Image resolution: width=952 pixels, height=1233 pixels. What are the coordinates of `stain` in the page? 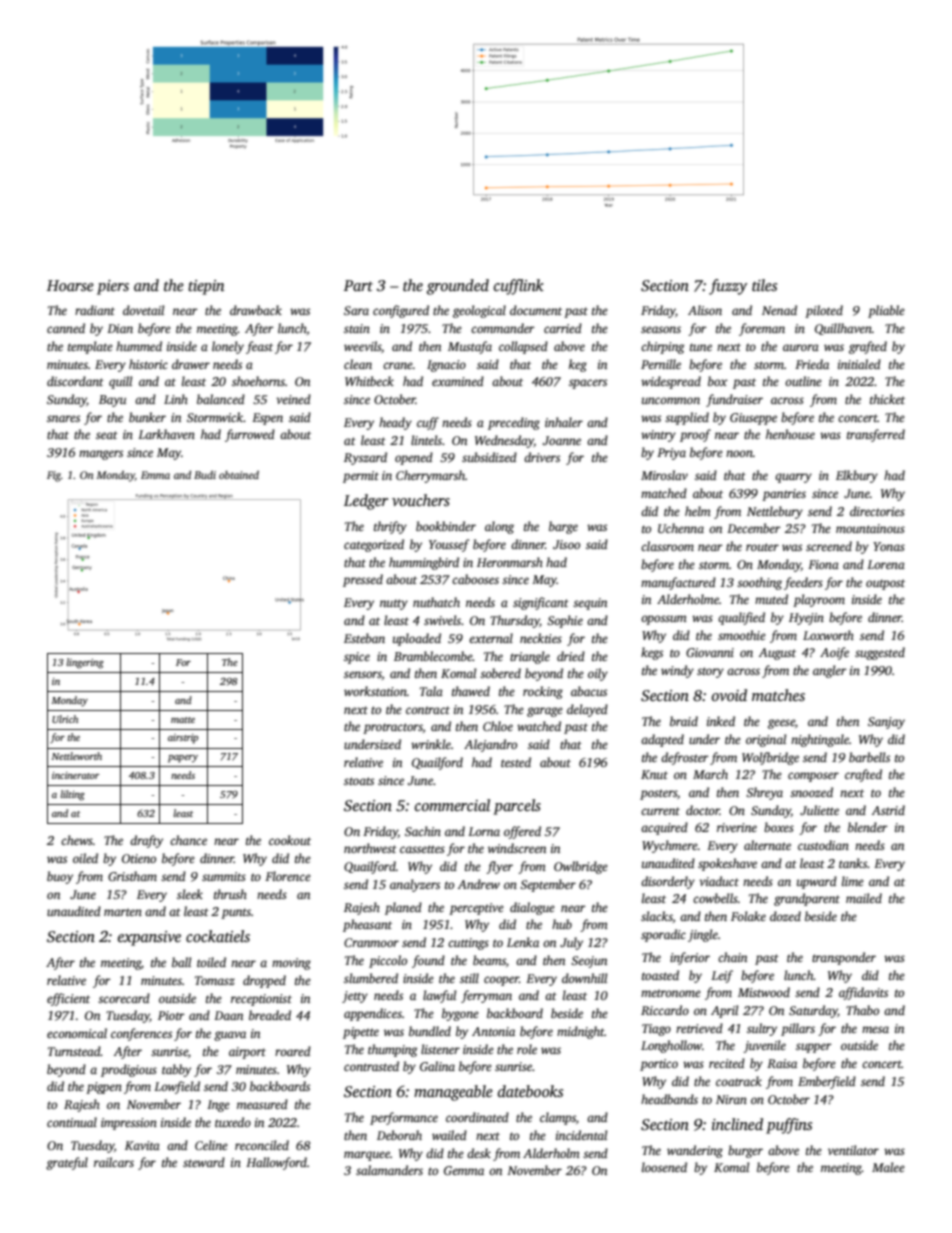 It's located at (357, 328).
